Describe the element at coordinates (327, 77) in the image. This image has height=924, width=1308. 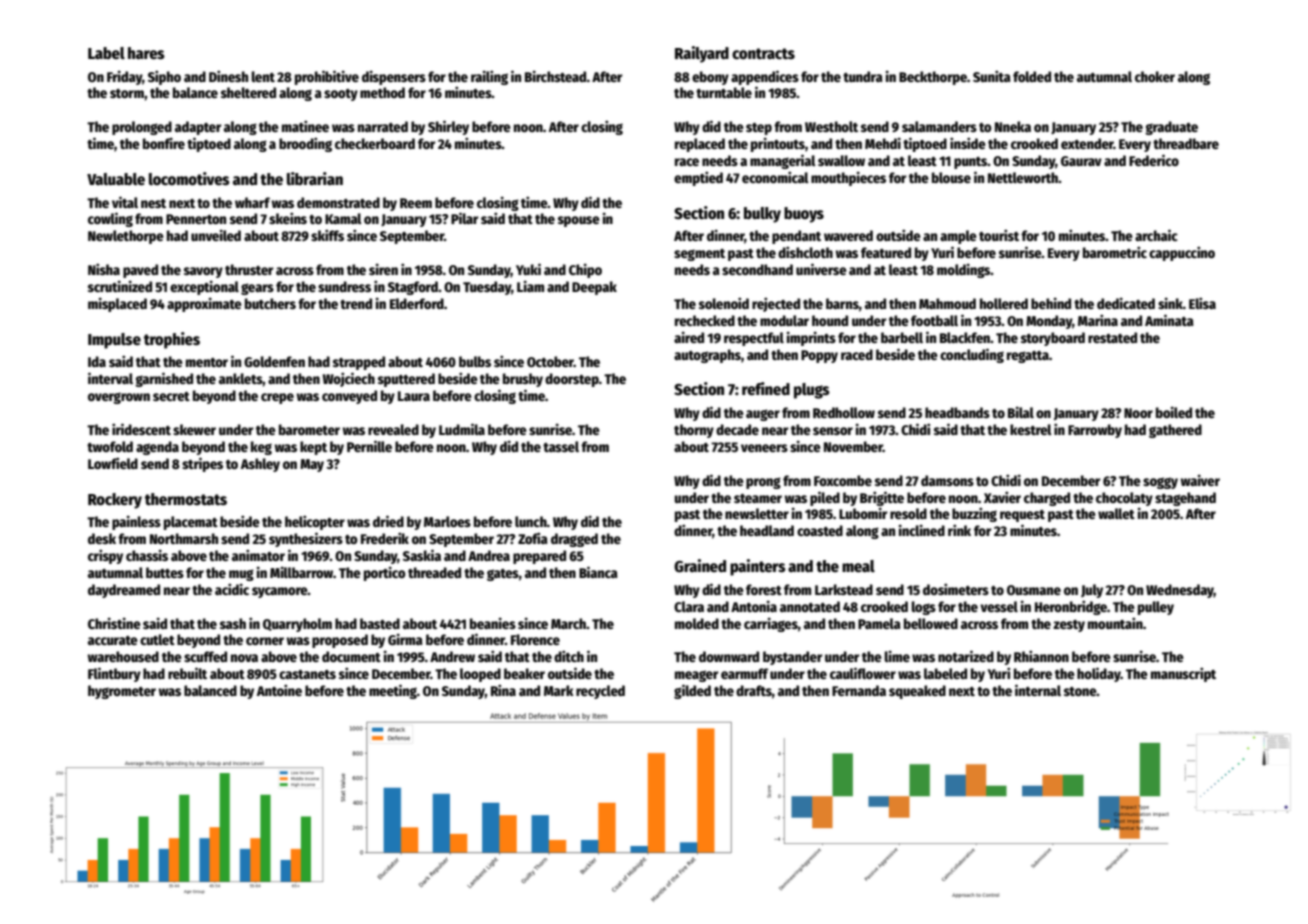
I see `prohibitive` at that location.
